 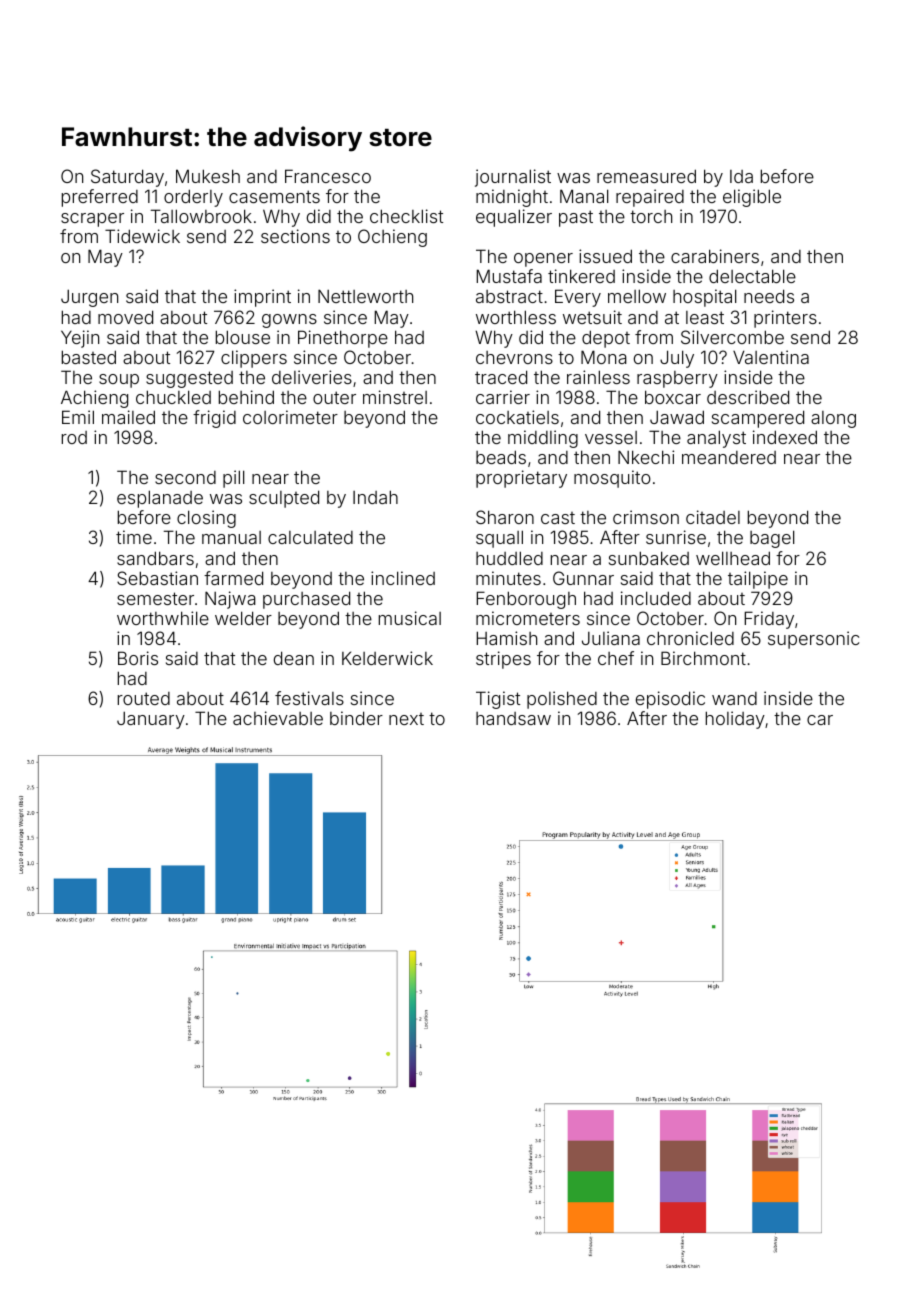 I want to click on festivals, so click(x=309, y=698).
